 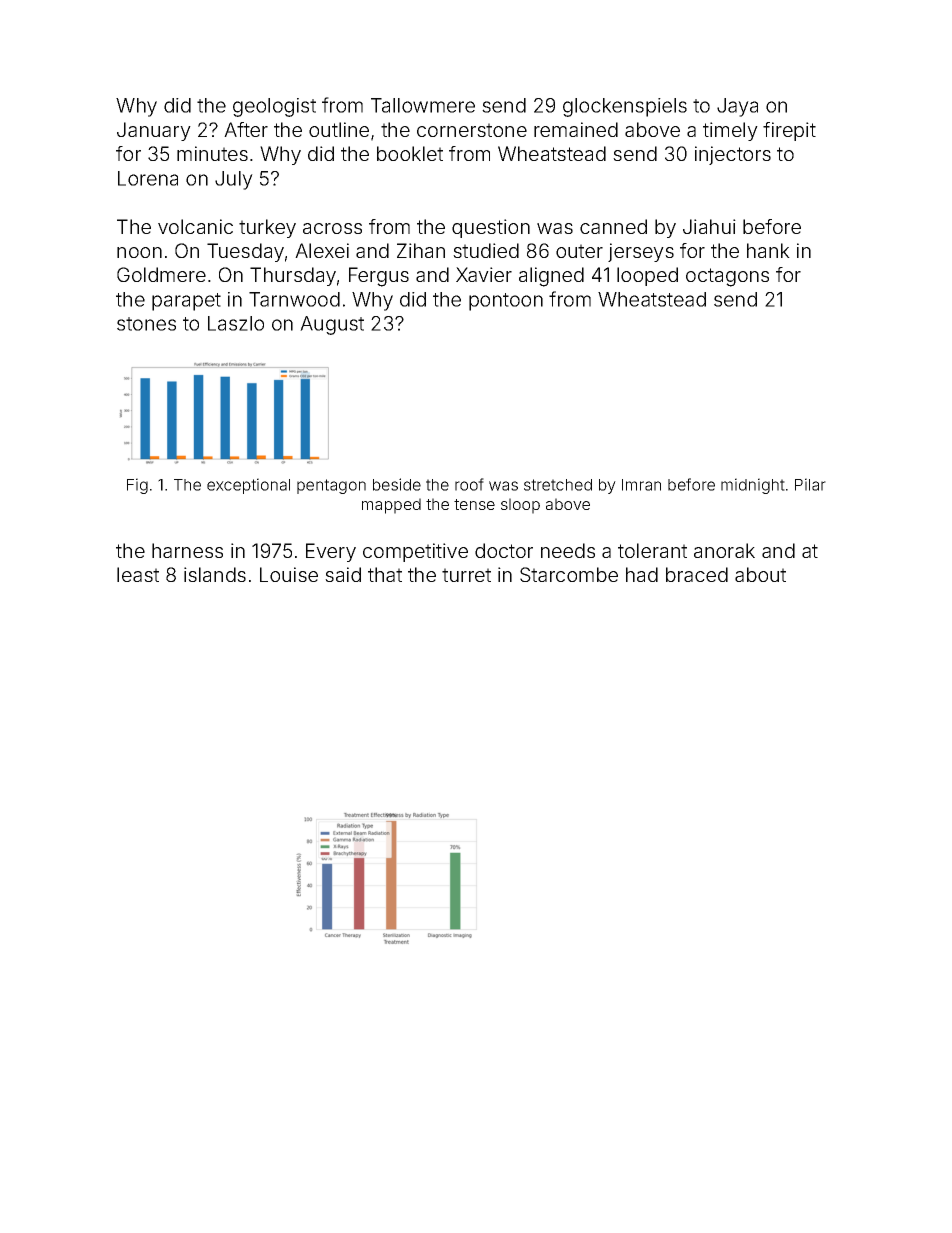 What do you see at coordinates (727, 277) in the document?
I see `octagons` at bounding box center [727, 277].
